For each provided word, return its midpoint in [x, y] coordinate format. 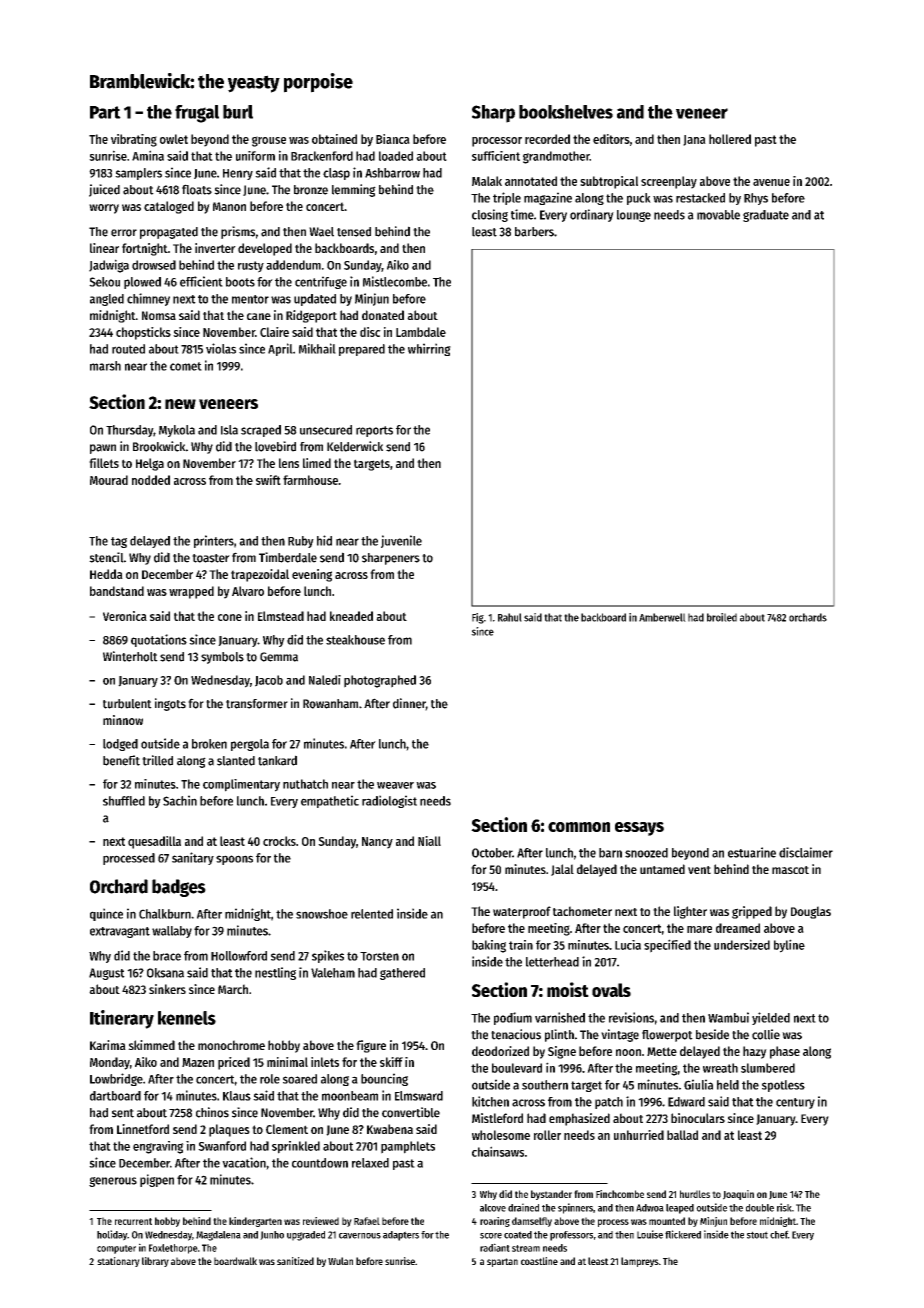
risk [784, 1207]
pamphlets [408, 1147]
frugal [197, 114]
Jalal [562, 870]
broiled [722, 617]
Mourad [109, 480]
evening [312, 575]
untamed [662, 869]
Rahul [510, 617]
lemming [354, 190]
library [155, 1262]
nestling [275, 973]
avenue [771, 182]
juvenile [401, 541]
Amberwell [662, 617]
